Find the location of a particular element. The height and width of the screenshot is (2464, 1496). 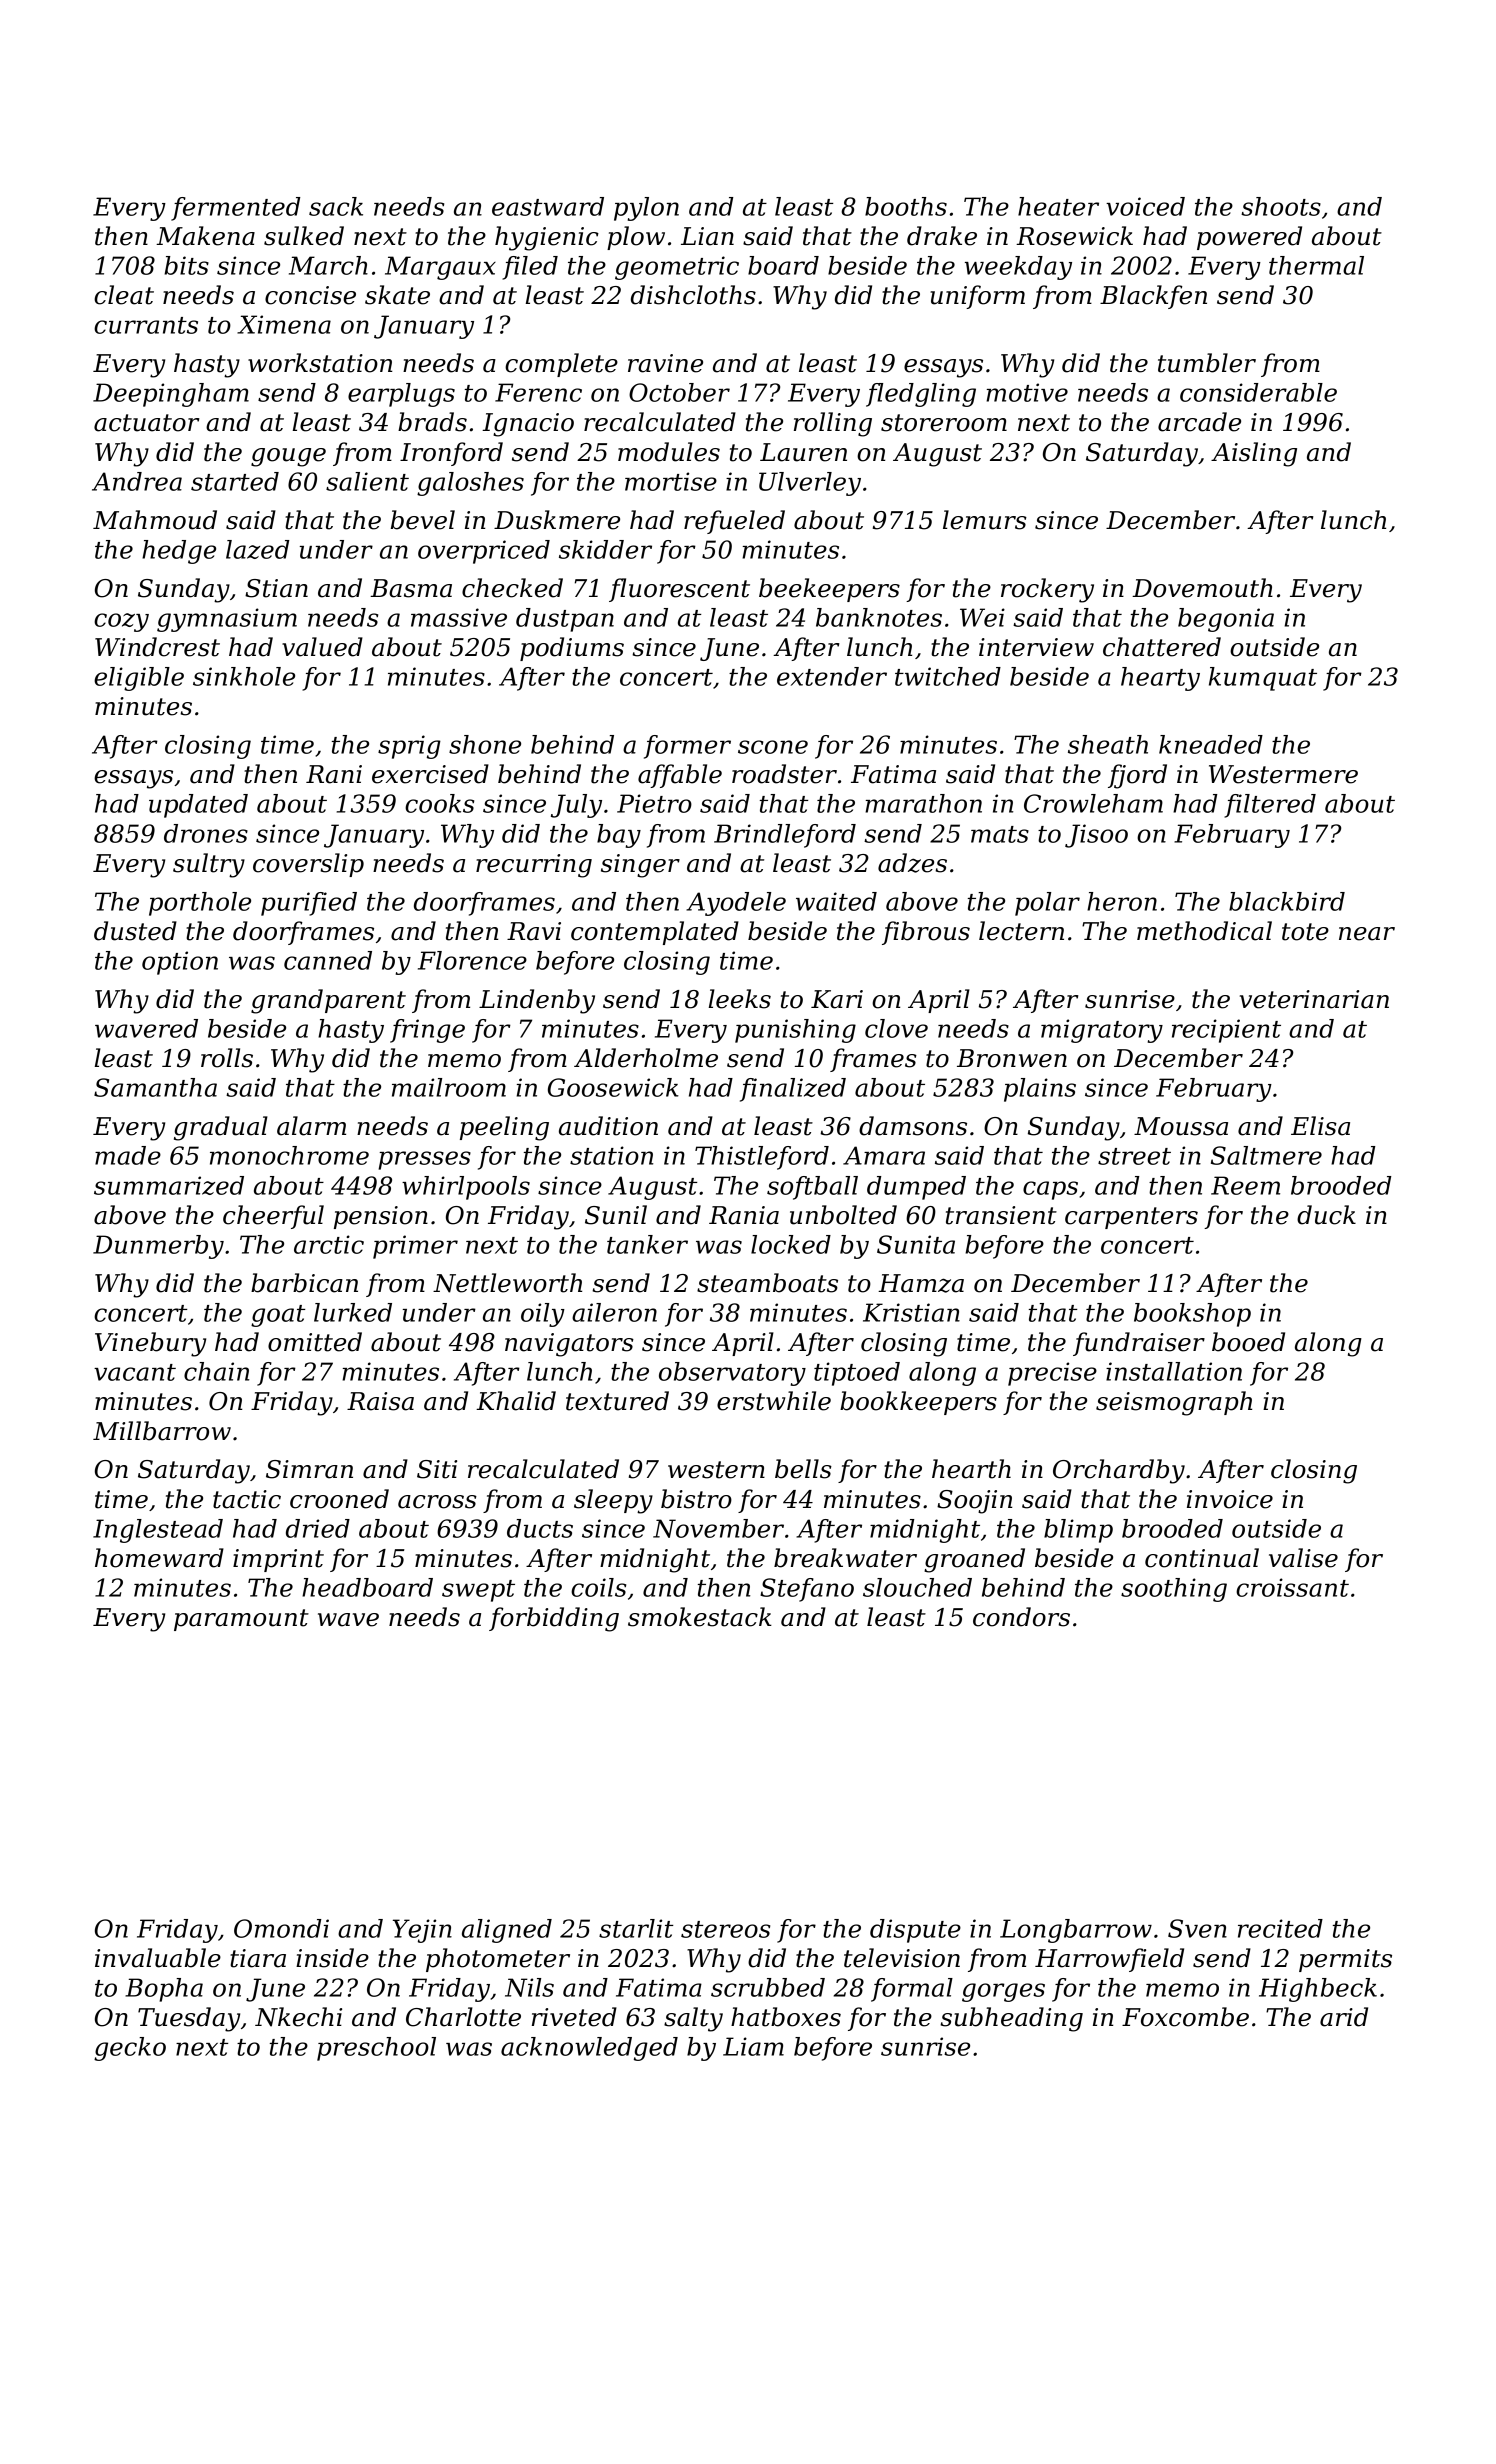

homeward is located at coordinates (159, 1558).
